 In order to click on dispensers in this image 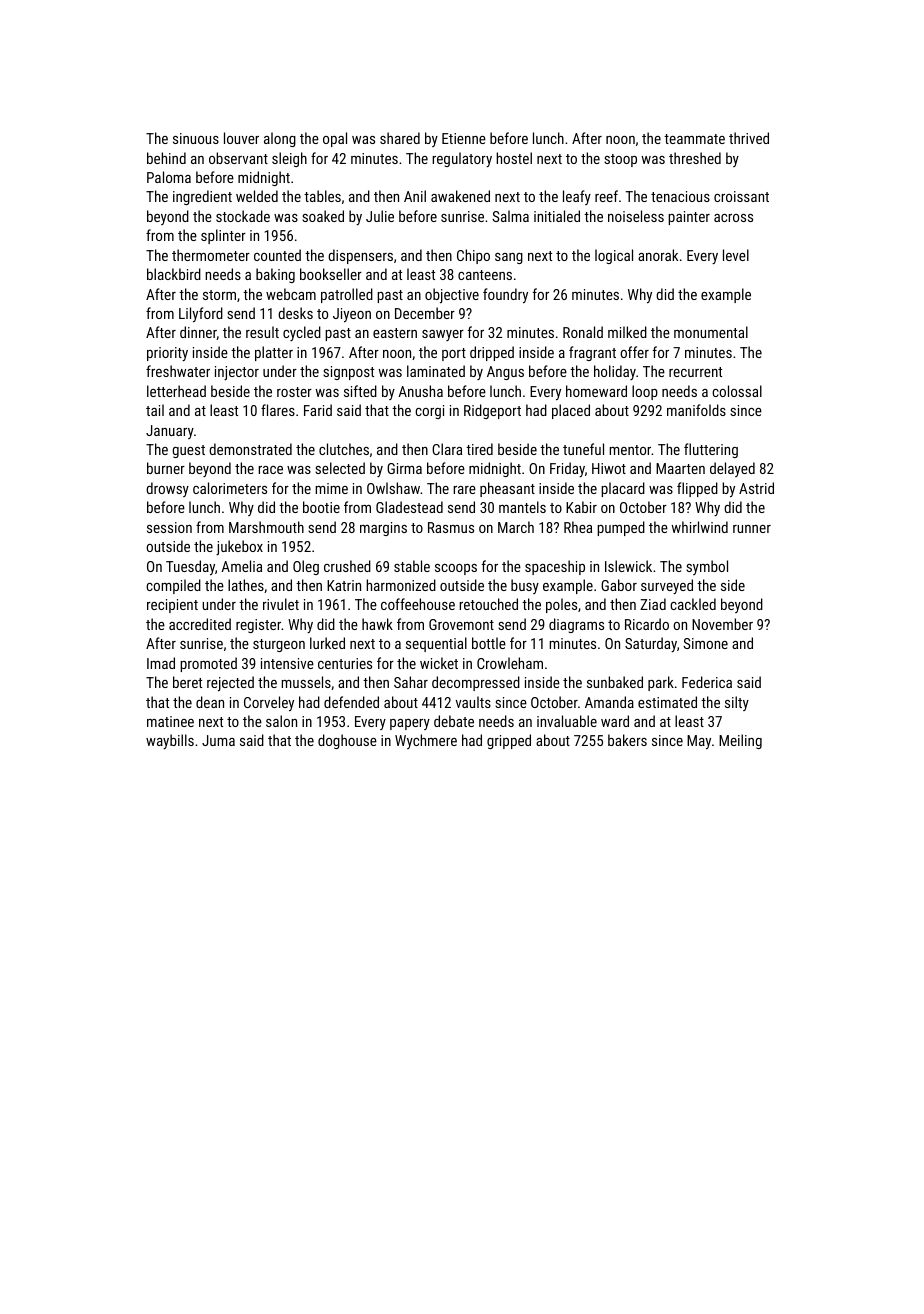, I will do `click(360, 256)`.
